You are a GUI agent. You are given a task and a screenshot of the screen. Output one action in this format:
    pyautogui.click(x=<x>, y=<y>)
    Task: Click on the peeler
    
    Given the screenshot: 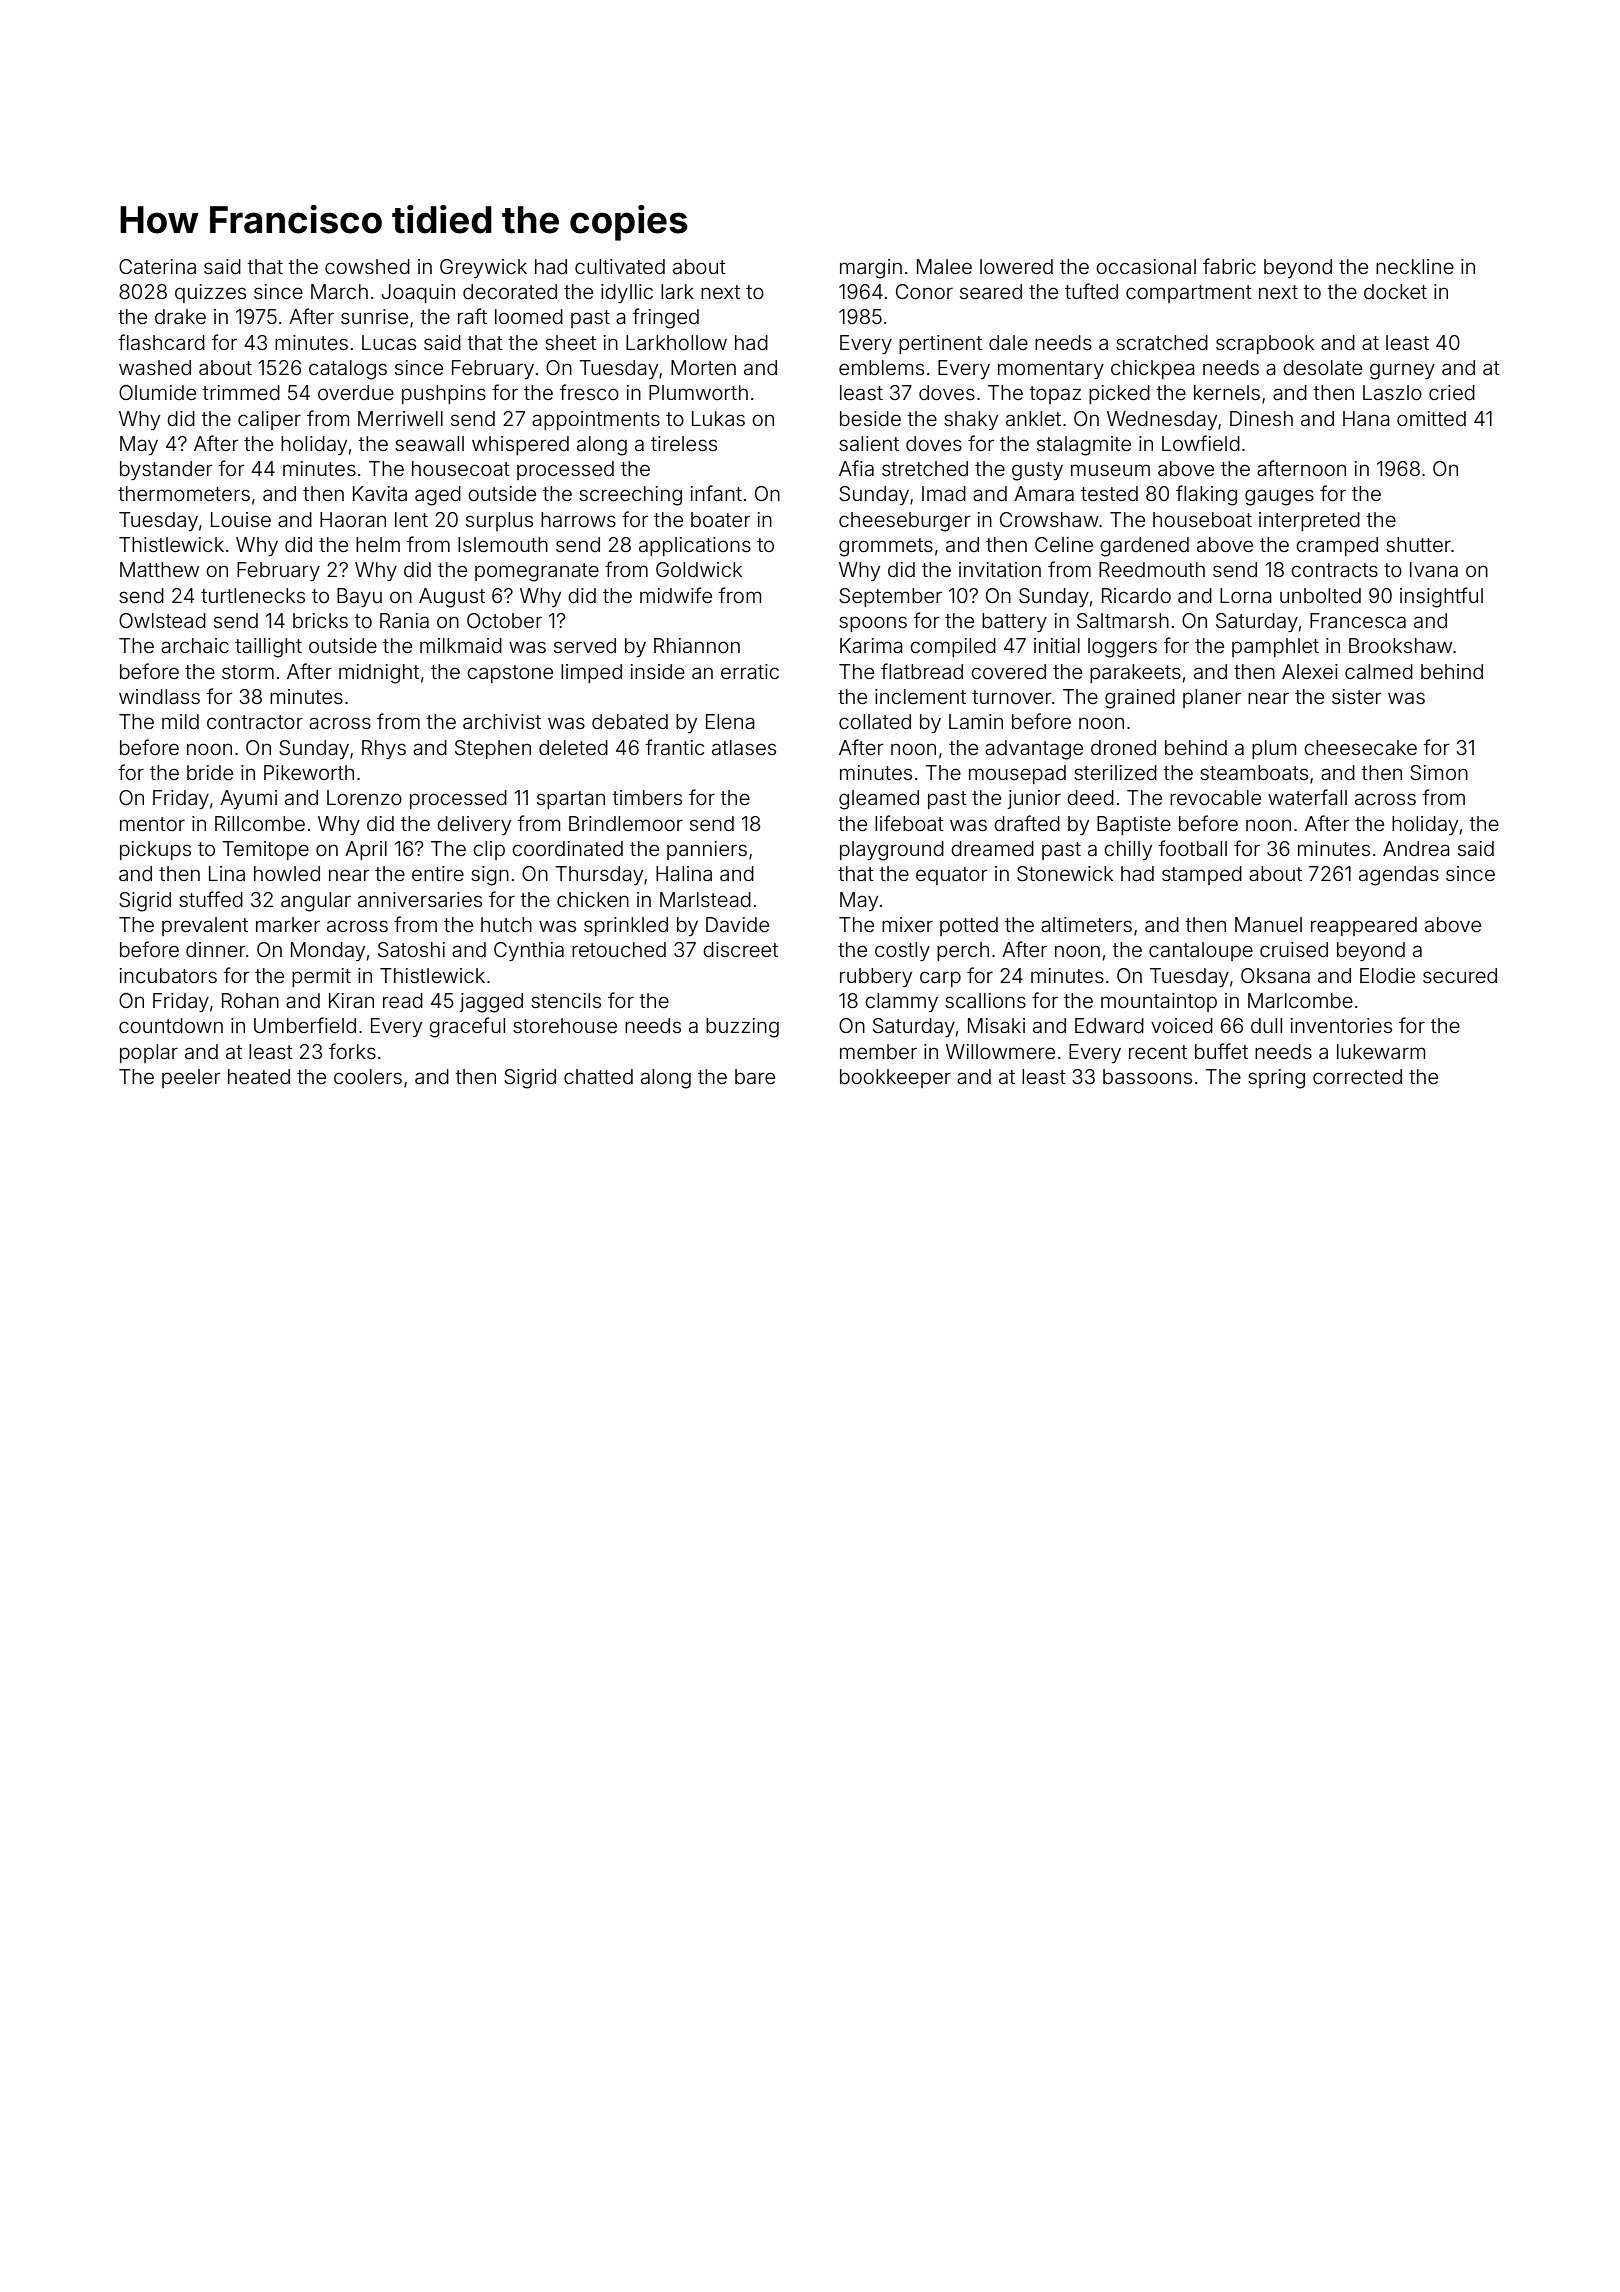 What is the action you would take?
    pyautogui.click(x=191, y=1078)
